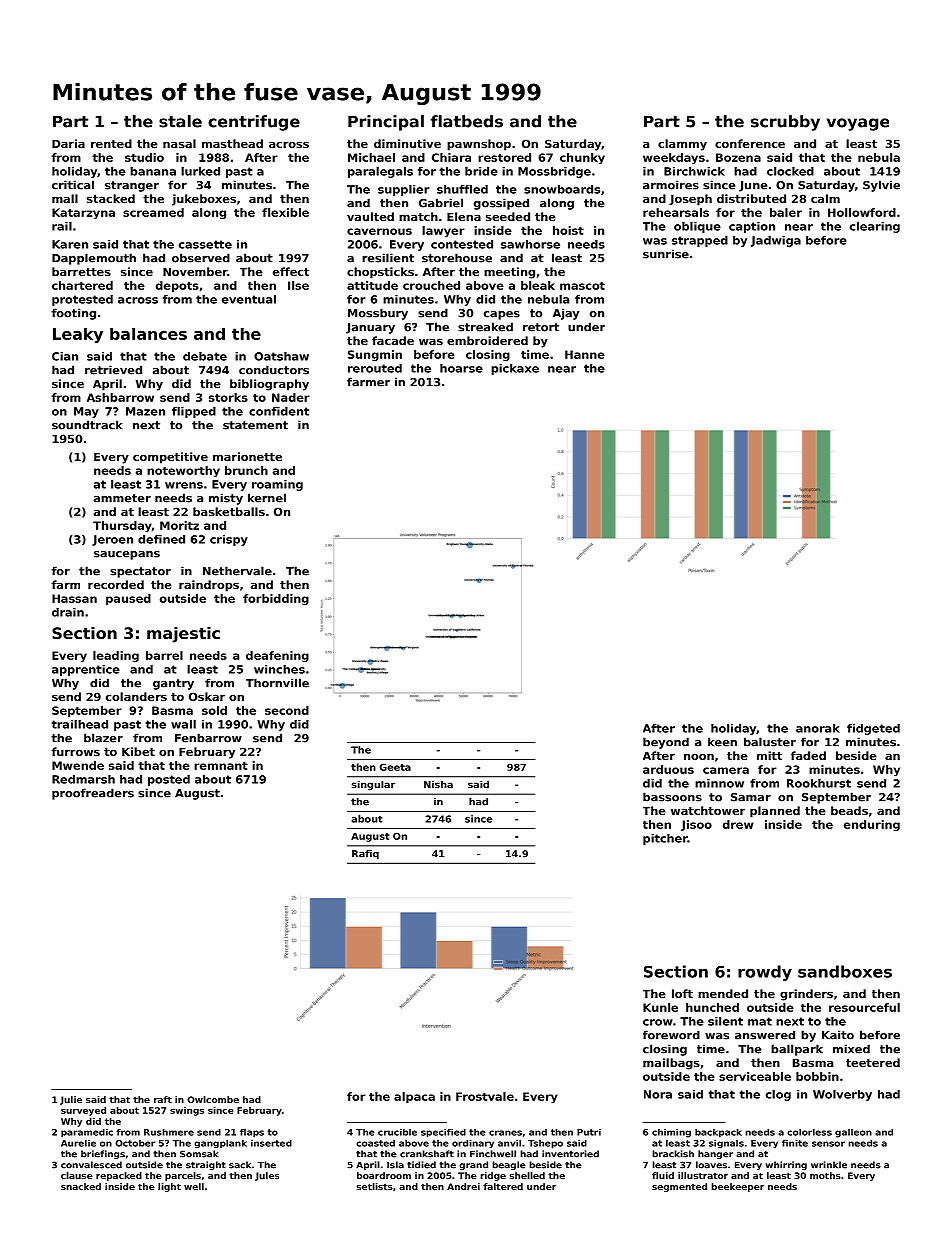  I want to click on light, so click(169, 1187).
